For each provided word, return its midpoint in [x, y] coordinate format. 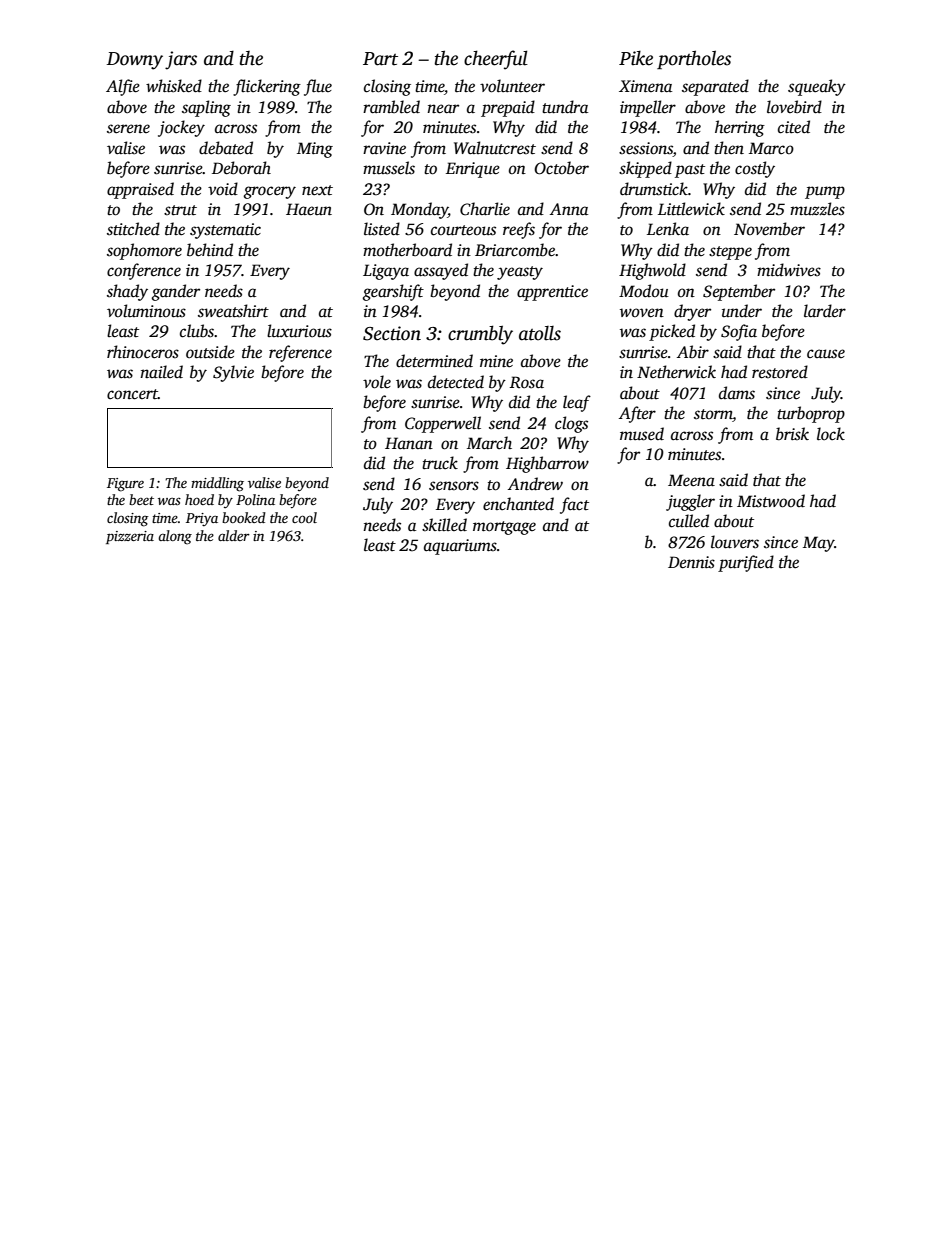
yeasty [520, 273]
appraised [140, 190]
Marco [771, 148]
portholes [694, 59]
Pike [636, 58]
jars [181, 60]
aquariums [460, 547]
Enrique [473, 170]
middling [217, 484]
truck [440, 463]
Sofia [739, 332]
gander [176, 292]
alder [234, 535]
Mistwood [771, 501]
